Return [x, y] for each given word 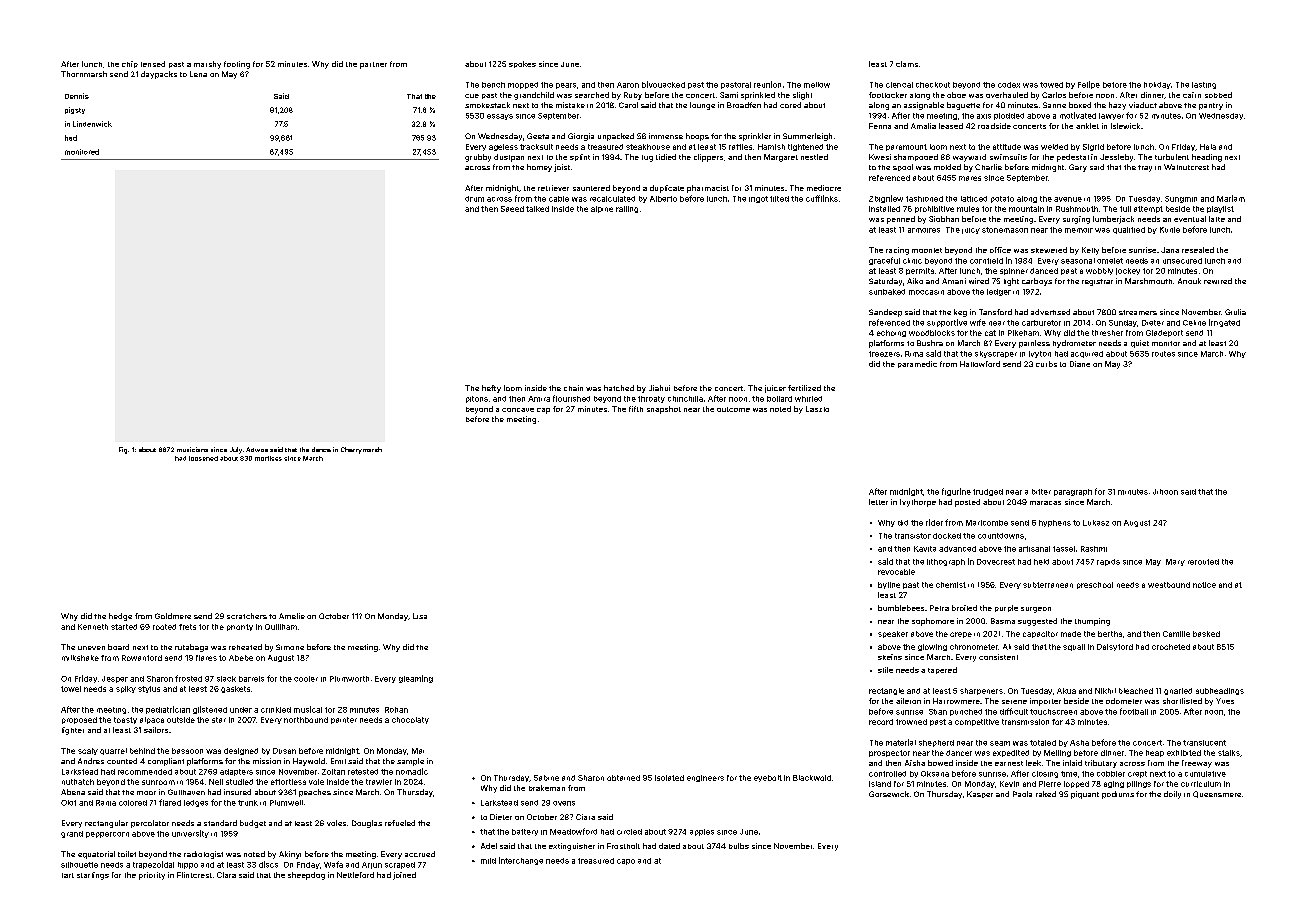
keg [960, 313]
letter [878, 502]
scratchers [247, 616]
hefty [491, 389]
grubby [478, 158]
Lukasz [1096, 523]
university [190, 834]
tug [647, 158]
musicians [192, 449]
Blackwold [812, 778]
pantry [1211, 106]
